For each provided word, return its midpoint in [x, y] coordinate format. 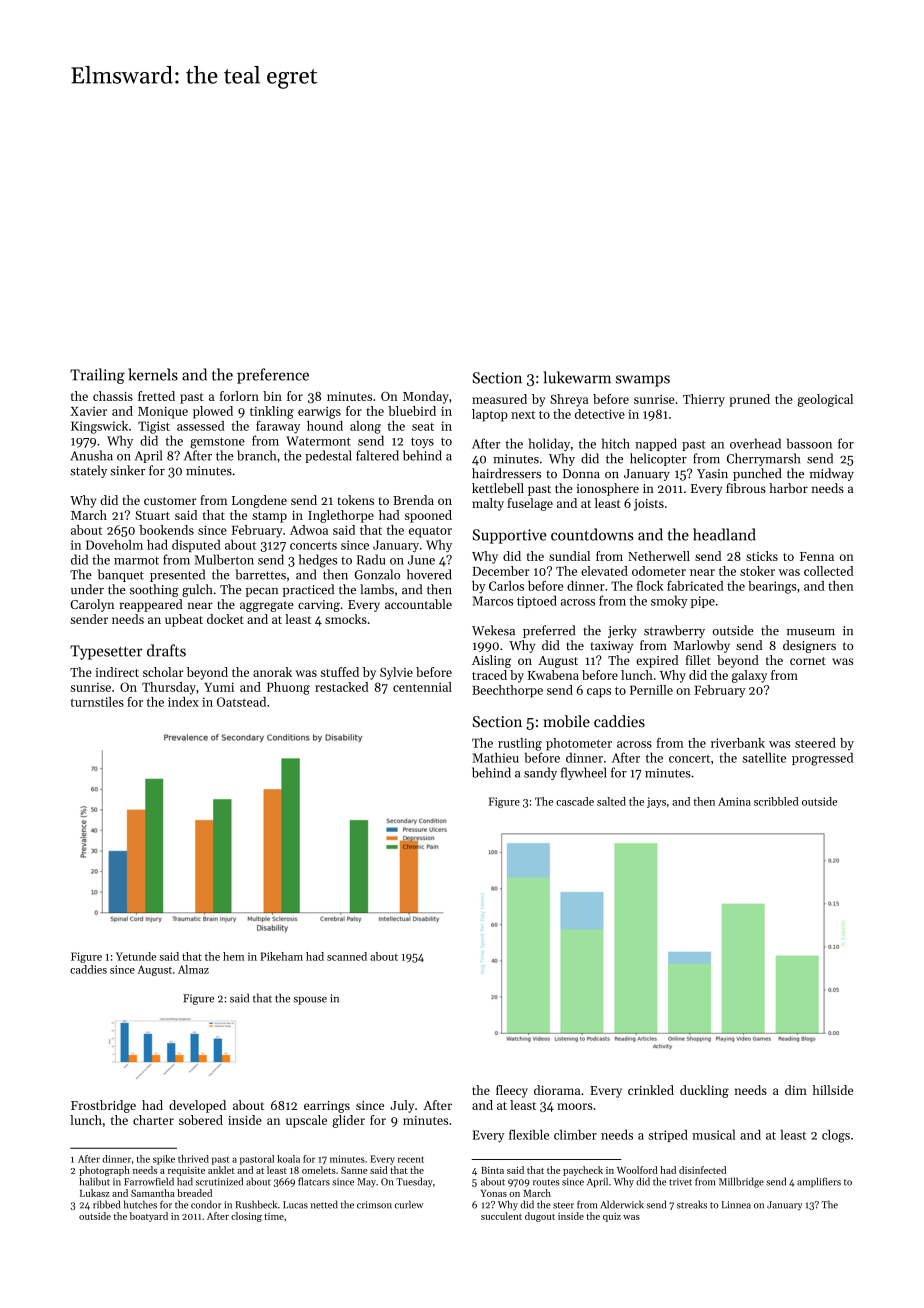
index [183, 702]
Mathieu [495, 757]
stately [88, 471]
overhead [755, 443]
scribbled [776, 801]
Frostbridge [103, 1106]
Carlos [506, 586]
